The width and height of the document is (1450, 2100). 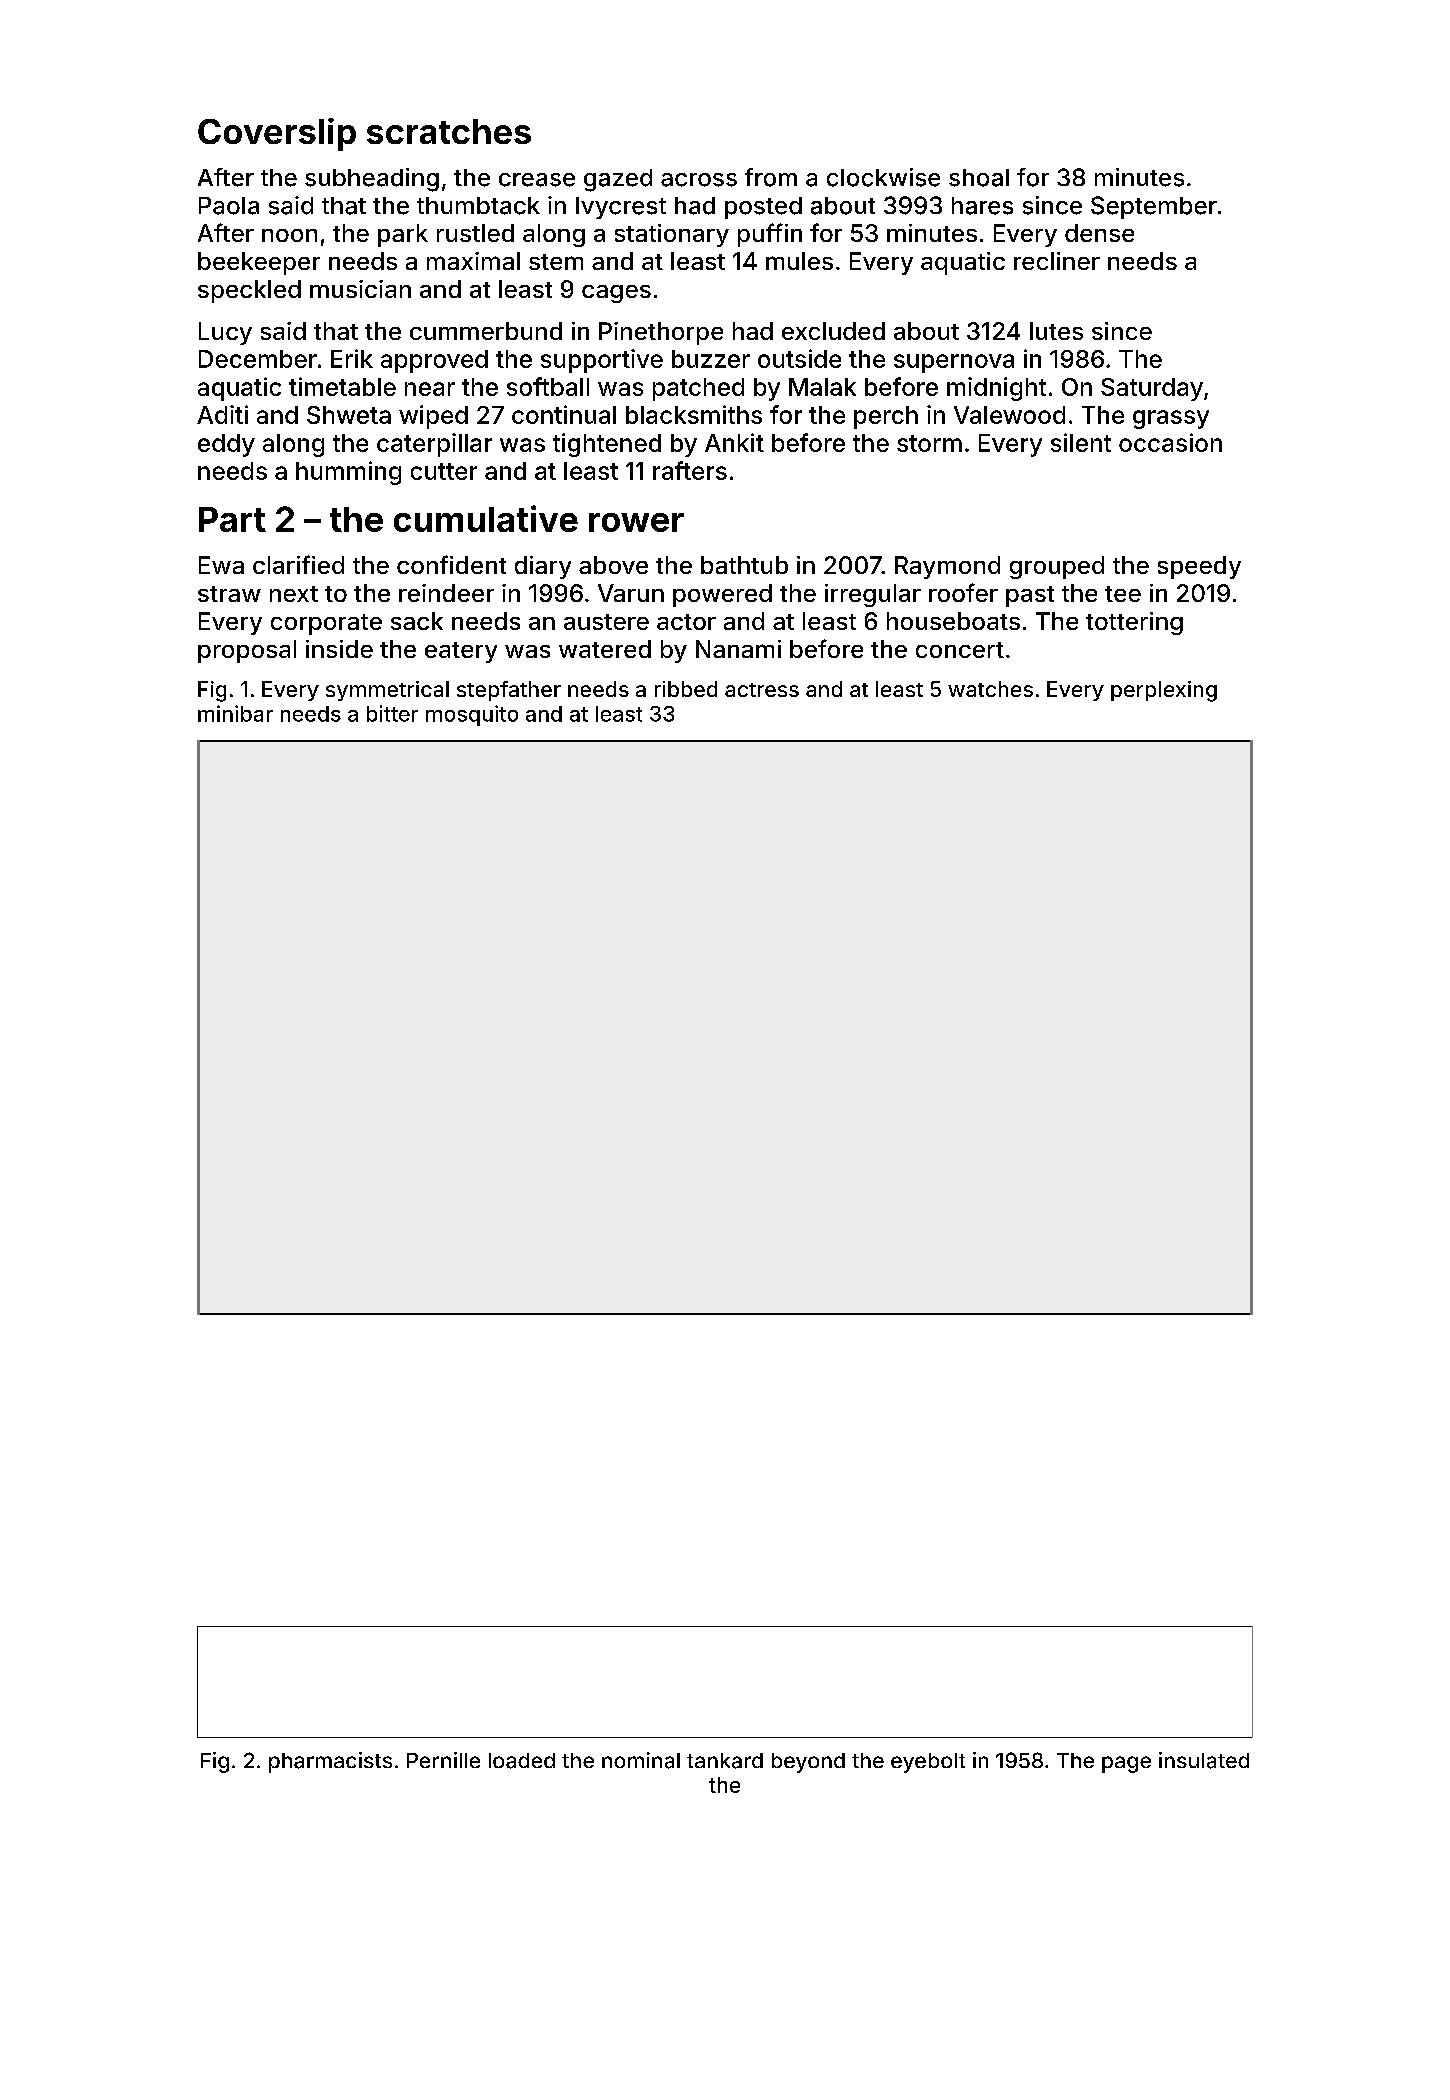 What do you see at coordinates (725, 1761) in the document?
I see `tankard` at bounding box center [725, 1761].
